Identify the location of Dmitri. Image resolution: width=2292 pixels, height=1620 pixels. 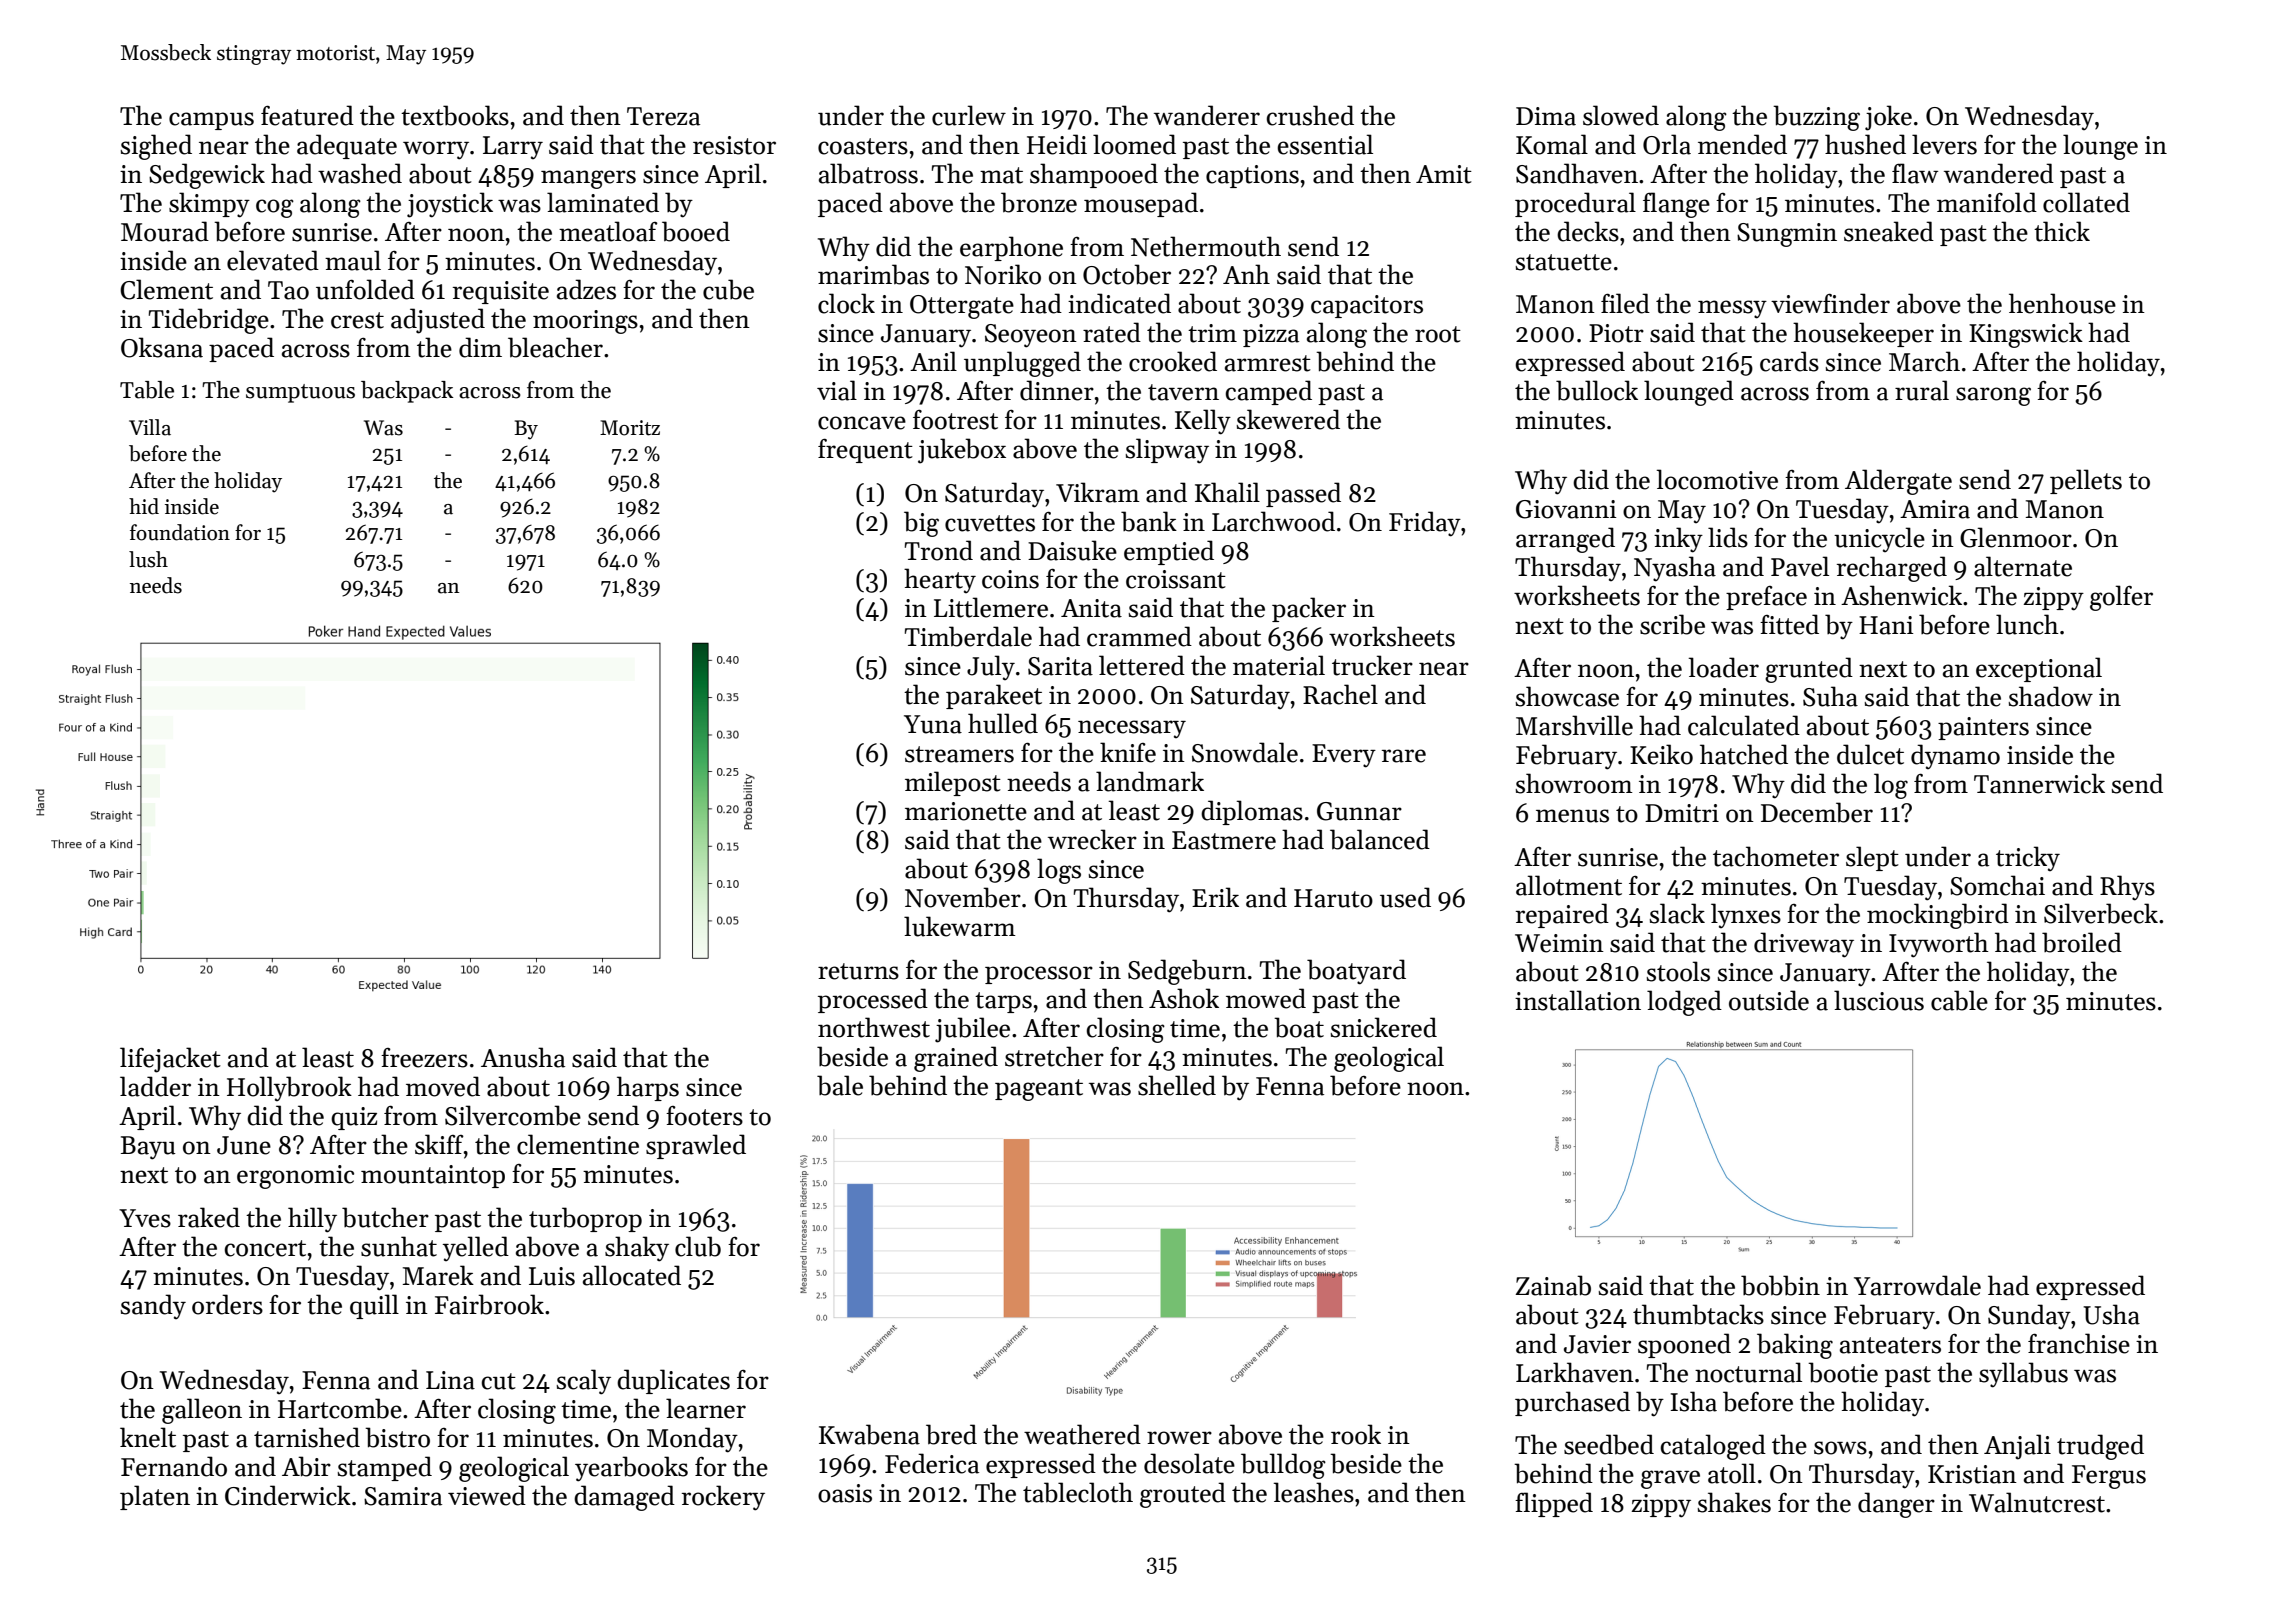
(1682, 813).
